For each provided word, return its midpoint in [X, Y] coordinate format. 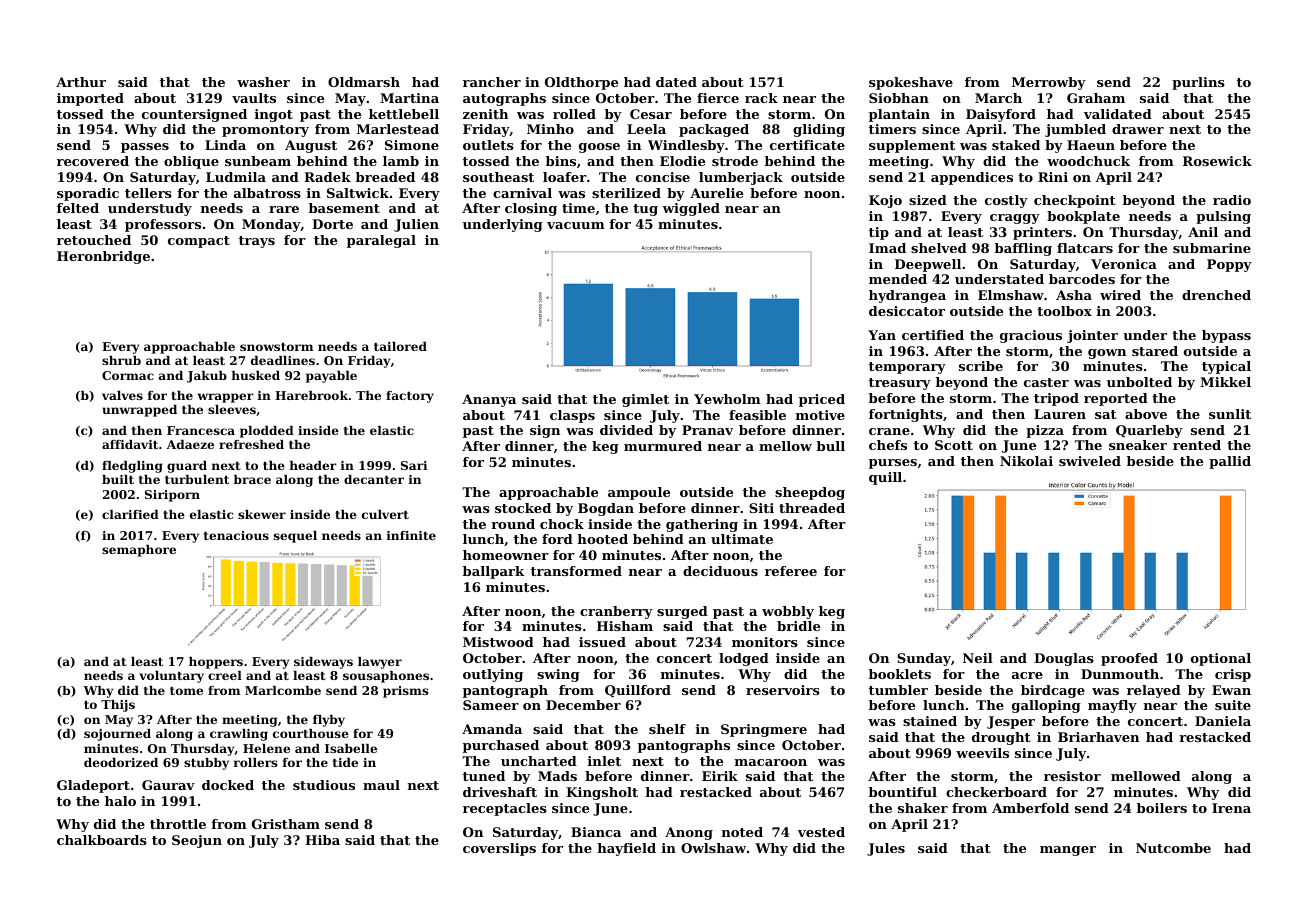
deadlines [283, 360]
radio [1232, 200]
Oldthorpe [581, 83]
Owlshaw [713, 848]
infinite [411, 535]
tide [345, 762]
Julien [416, 225]
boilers [1162, 808]
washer [263, 82]
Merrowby [1049, 83]
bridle [798, 626]
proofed [1129, 659]
